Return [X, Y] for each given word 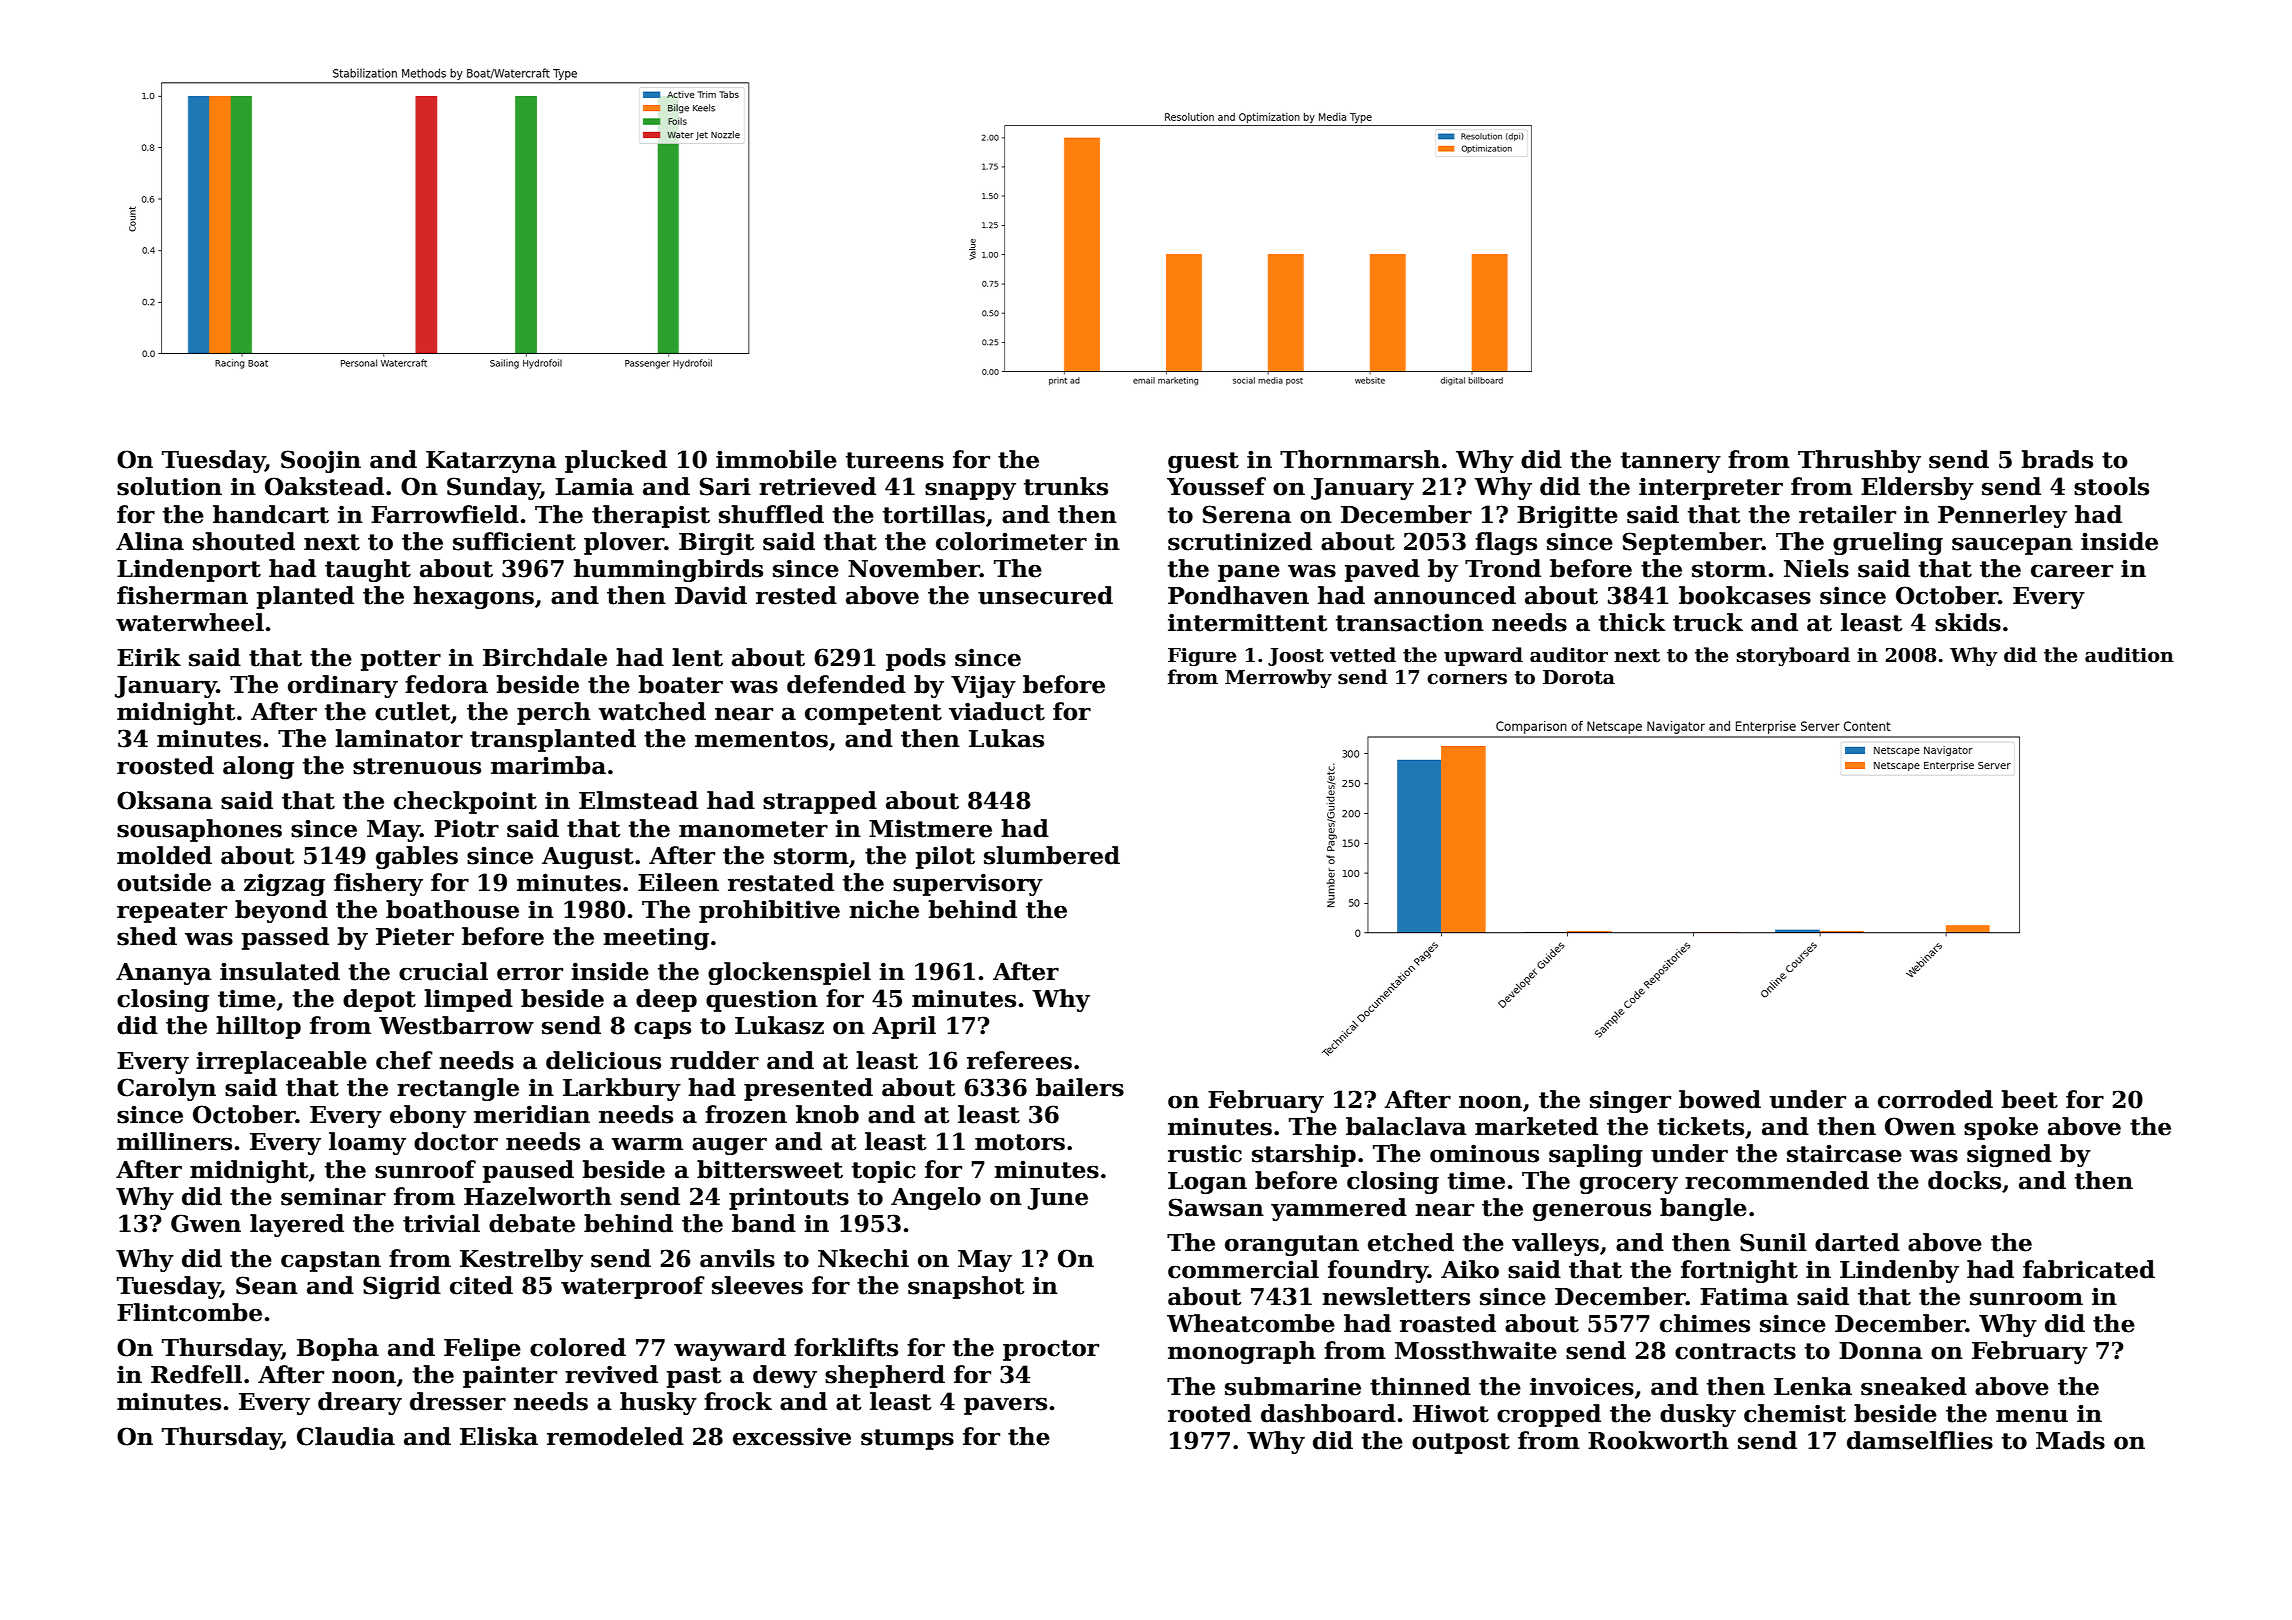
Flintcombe [189, 1312]
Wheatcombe [1251, 1323]
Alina [150, 541]
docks [1964, 1180]
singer [1630, 1101]
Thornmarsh [1360, 459]
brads [2057, 459]
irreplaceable [281, 1062]
